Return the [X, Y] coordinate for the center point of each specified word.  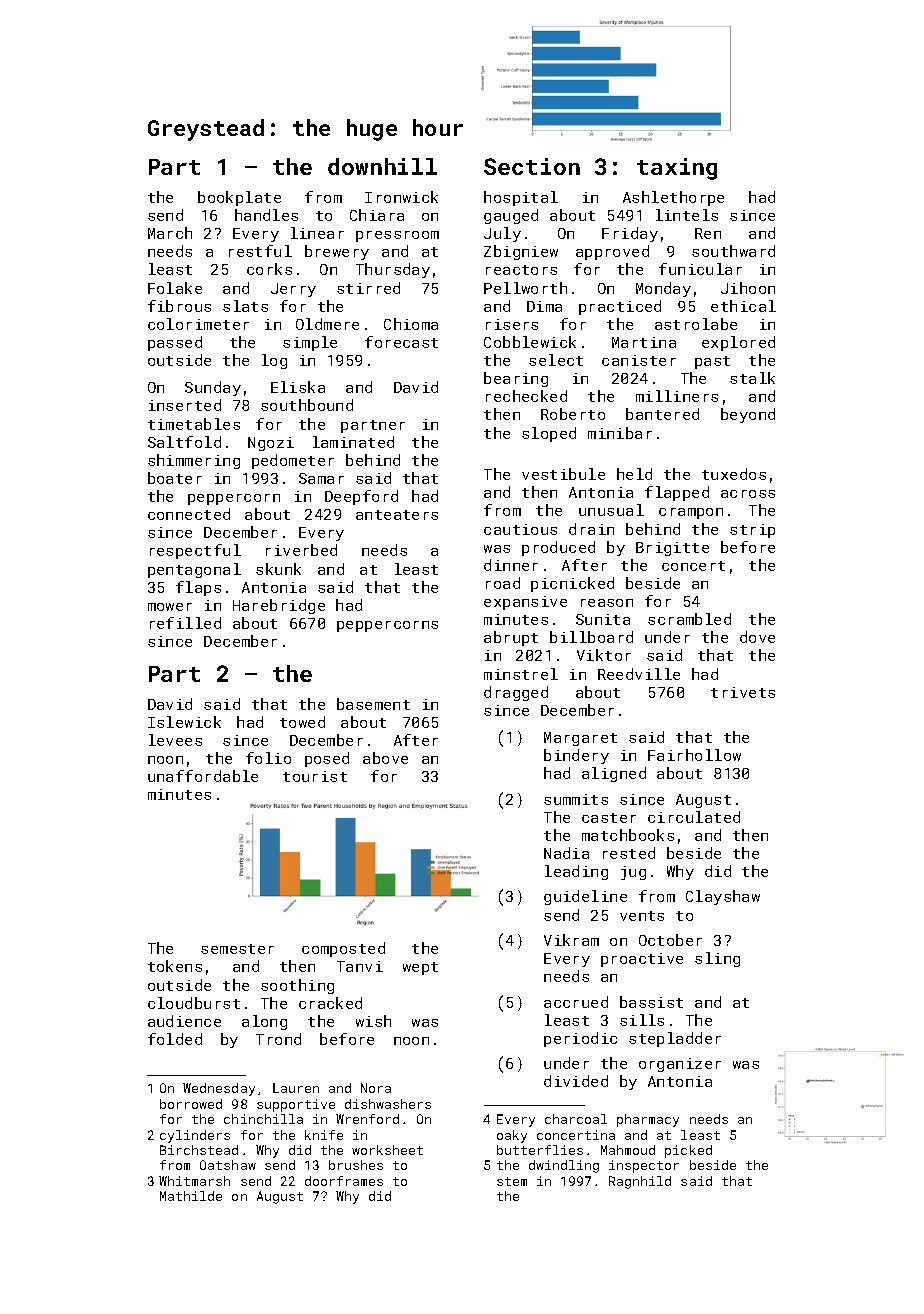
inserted [185, 405]
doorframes [344, 1181]
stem [512, 1181]
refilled [185, 623]
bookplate [239, 198]
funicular [700, 269]
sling [717, 959]
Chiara [377, 215]
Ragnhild [640, 1182]
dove [757, 637]
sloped [549, 434]
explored [738, 343]
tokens [175, 966]
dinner [511, 565]
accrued [576, 1002]
